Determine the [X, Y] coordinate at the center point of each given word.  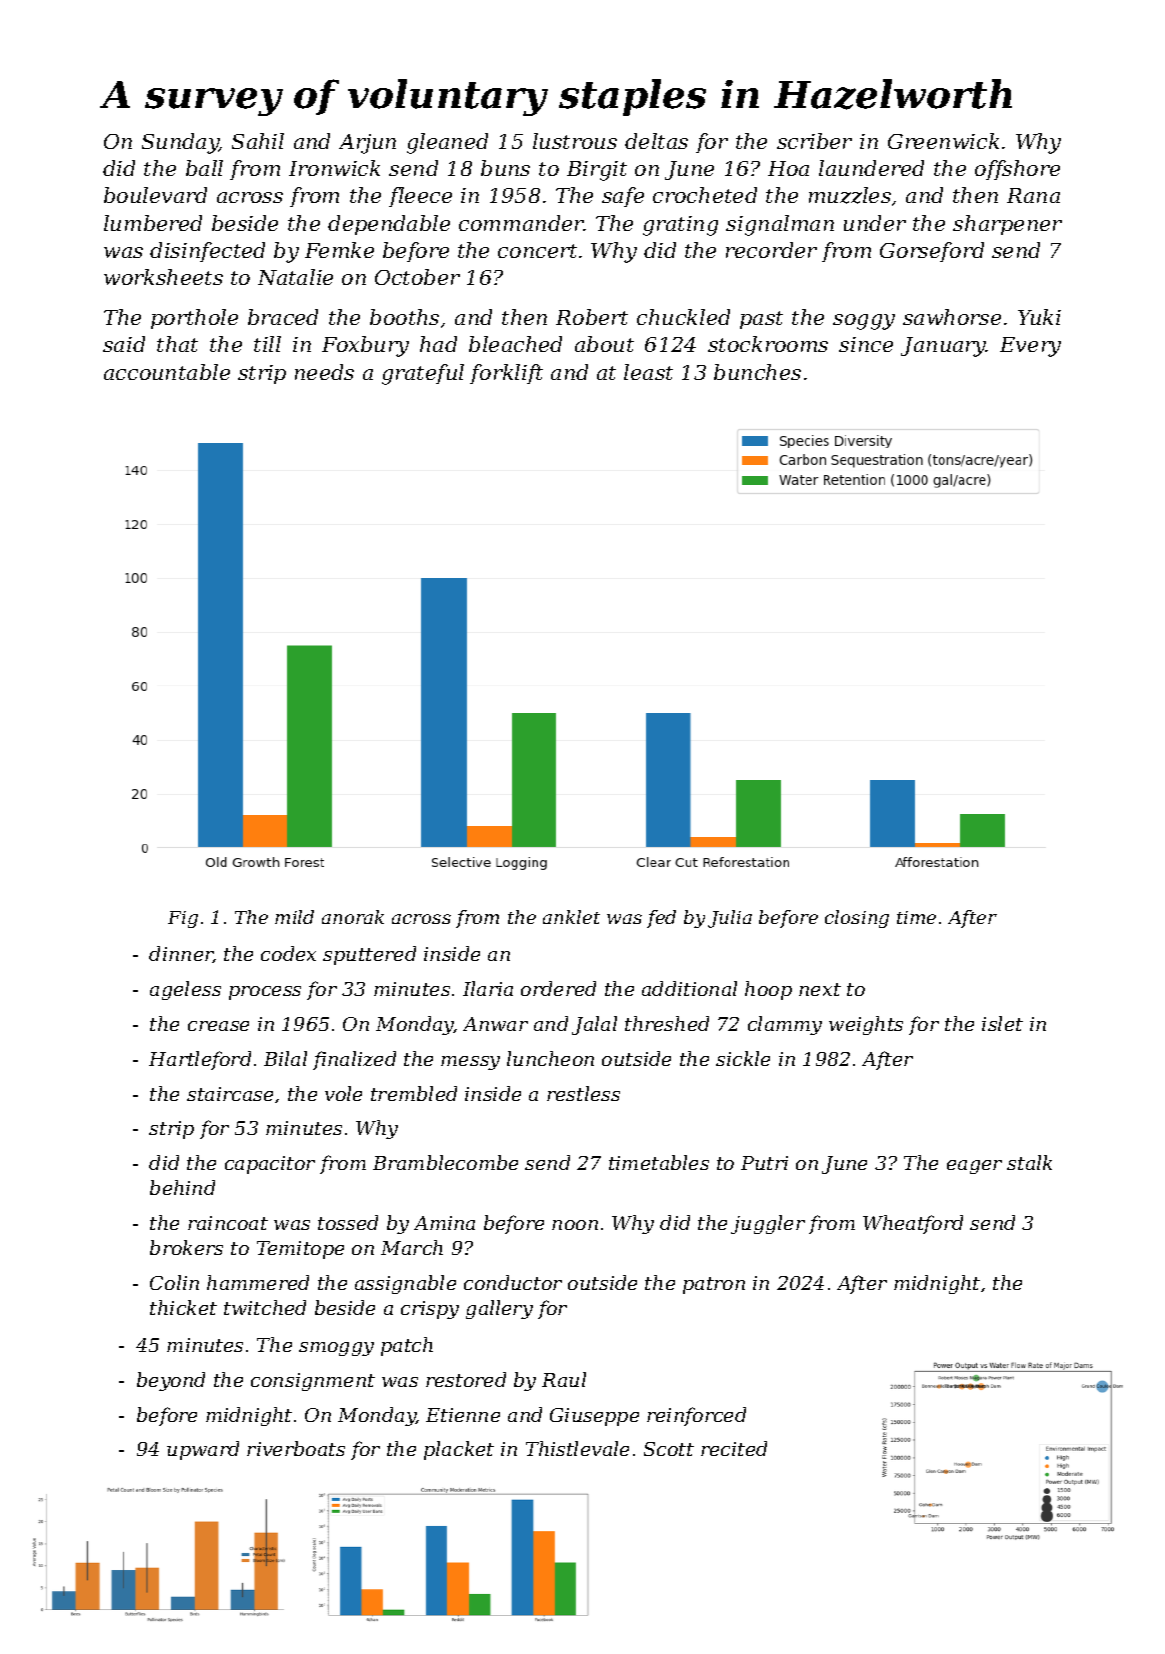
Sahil [258, 141]
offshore [1017, 170]
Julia [730, 919]
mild [294, 917]
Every [1030, 347]
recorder [771, 250]
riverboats [296, 1448]
